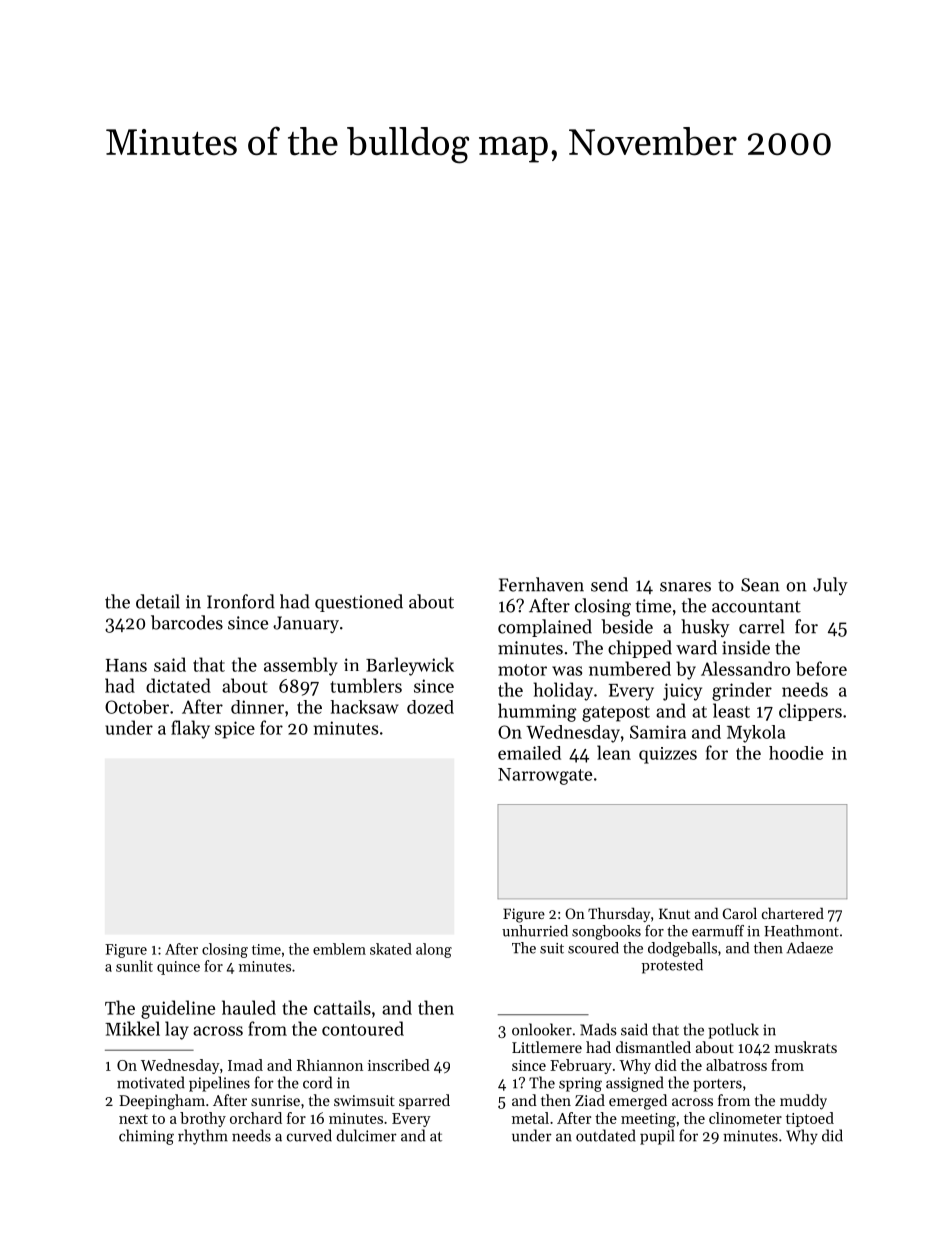 The image size is (952, 1233). What do you see at coordinates (545, 776) in the screenshot?
I see `Narrowgate` at bounding box center [545, 776].
